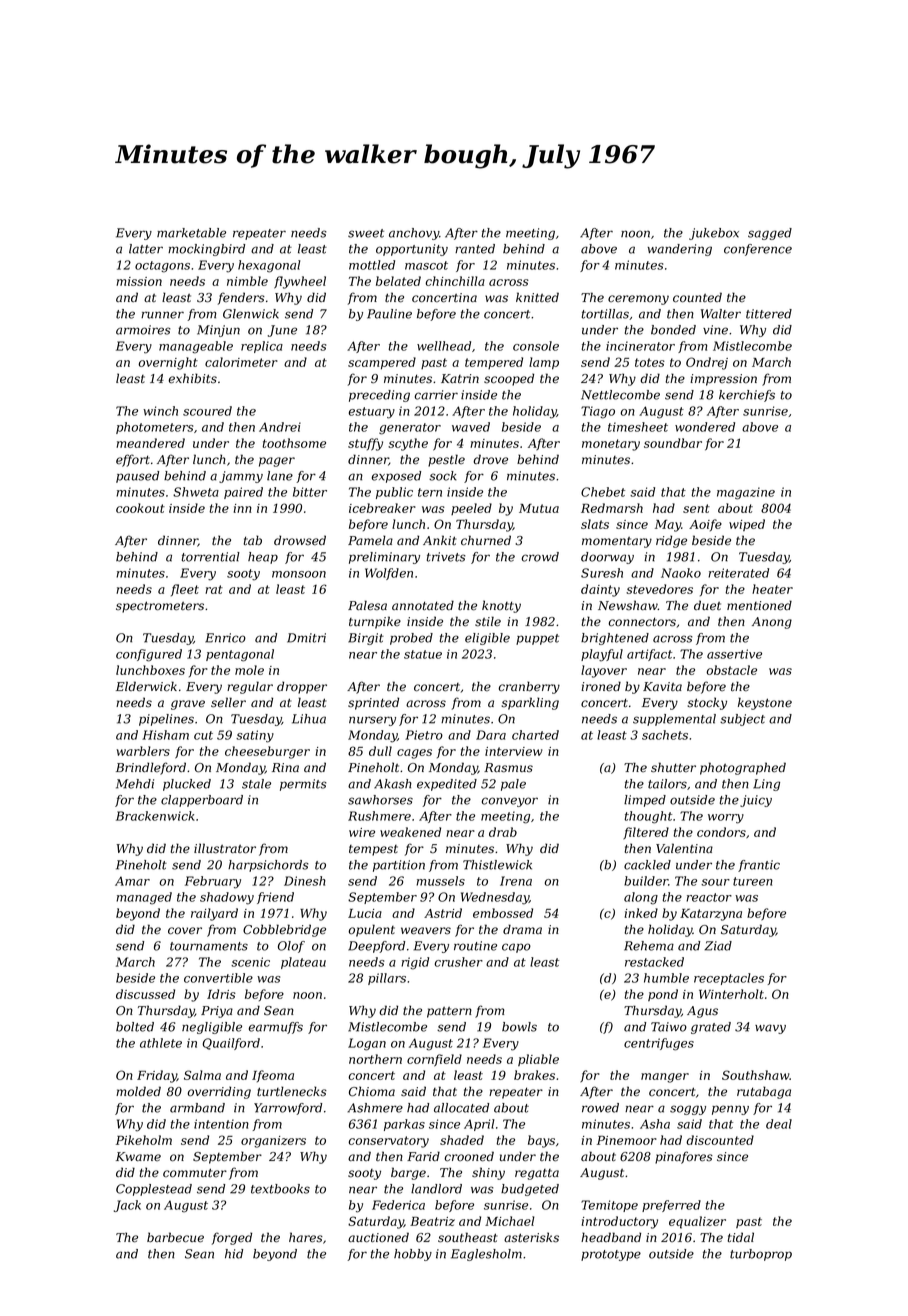 This image has height=1316, width=908. What do you see at coordinates (770, 234) in the image?
I see `sagged` at bounding box center [770, 234].
